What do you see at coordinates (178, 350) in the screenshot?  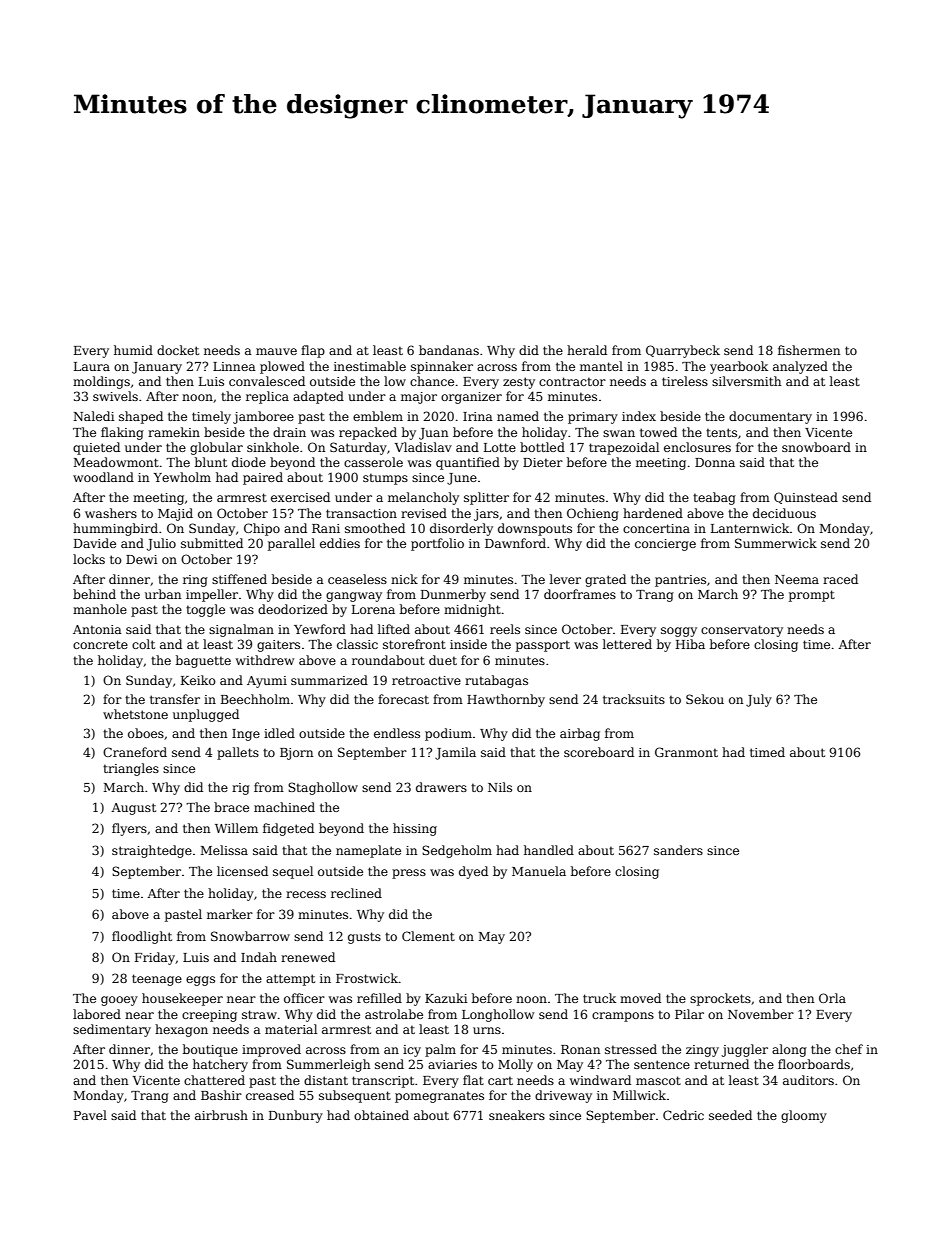 I see `docket` at bounding box center [178, 350].
